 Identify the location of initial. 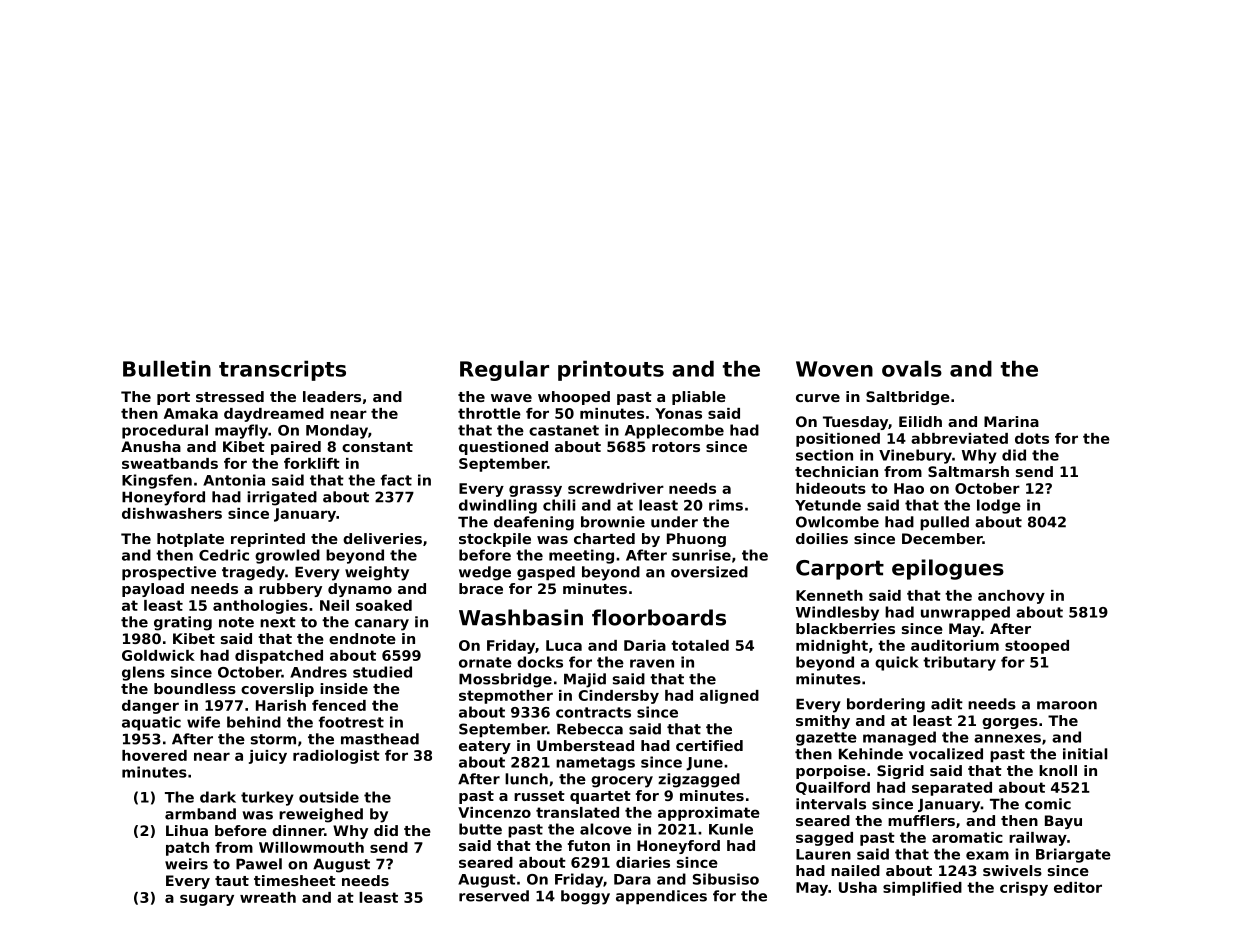
(1085, 754).
